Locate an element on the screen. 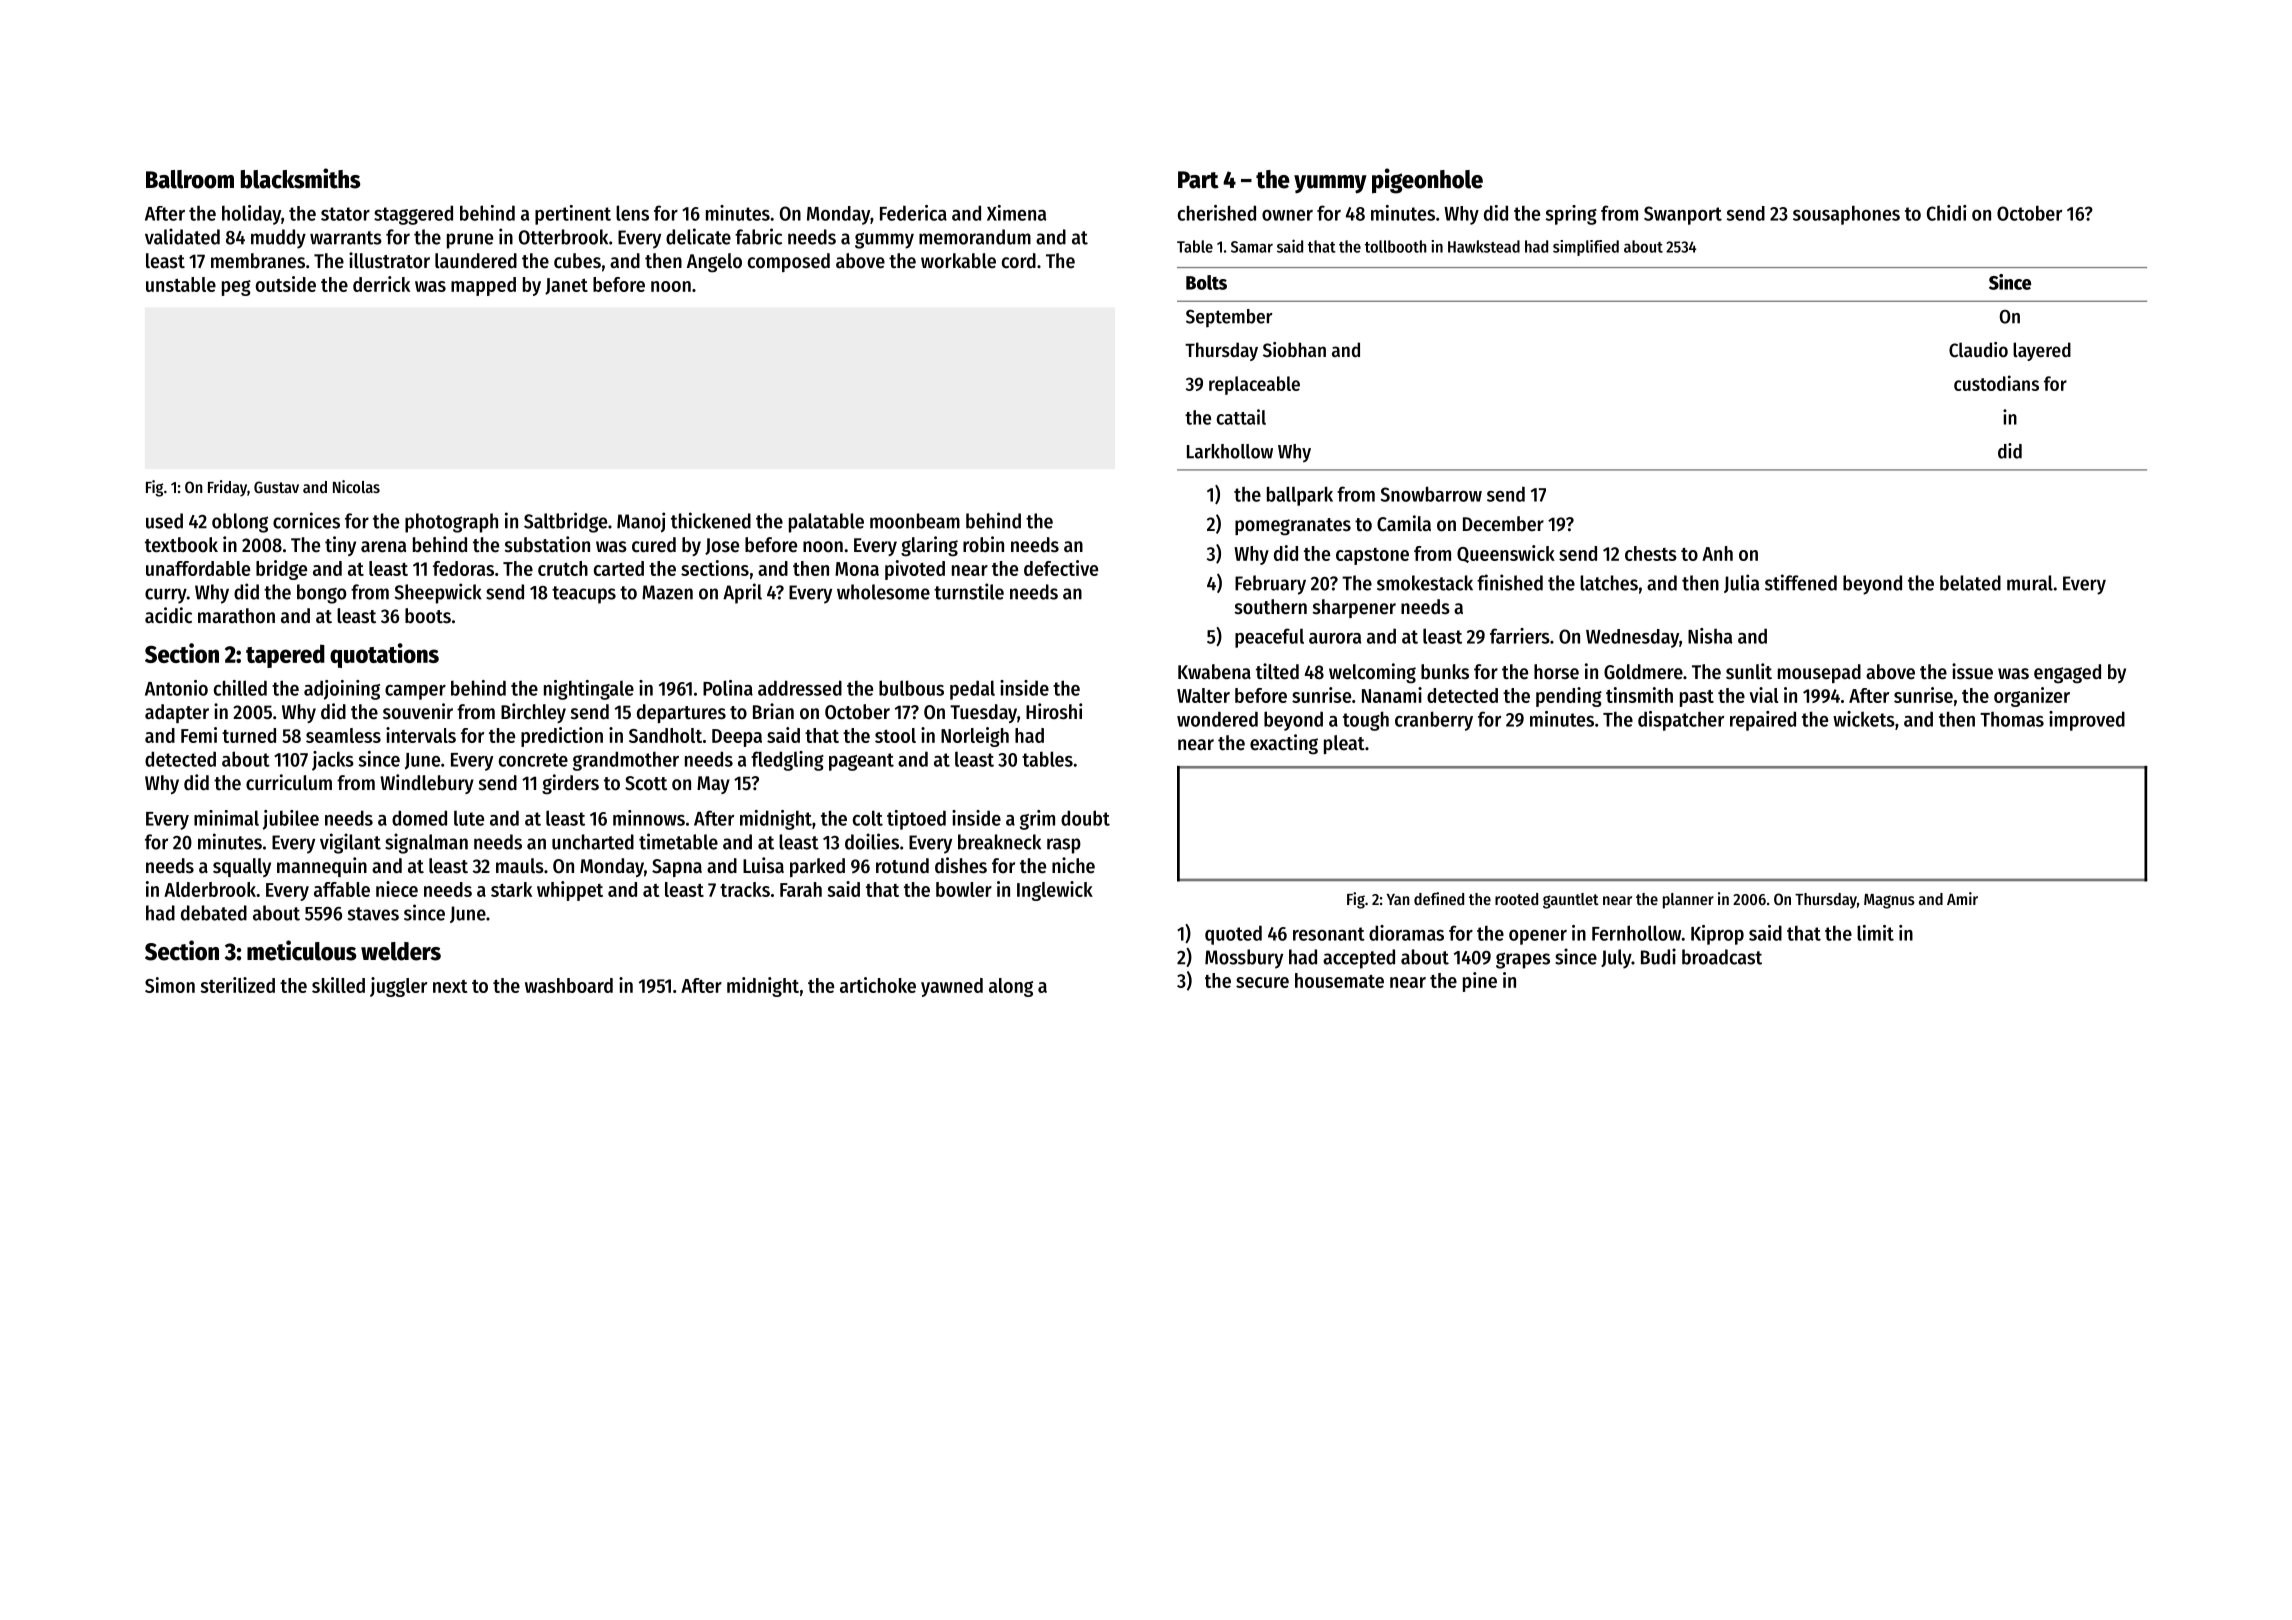 Image resolution: width=2292 pixels, height=1620 pixels. Friday is located at coordinates (227, 488).
